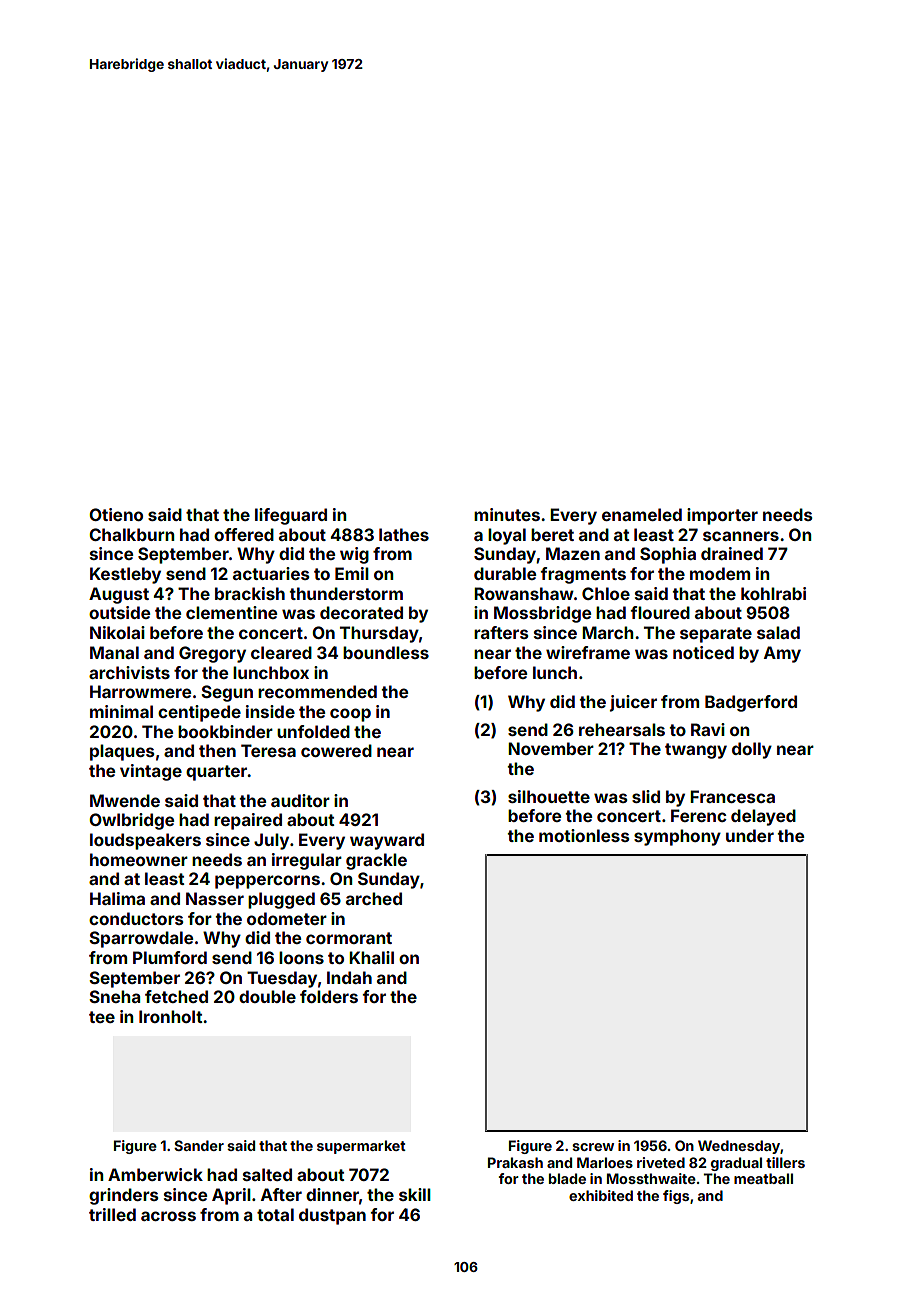 This screenshot has height=1316, width=908. What do you see at coordinates (267, 1174) in the screenshot?
I see `salted` at bounding box center [267, 1174].
